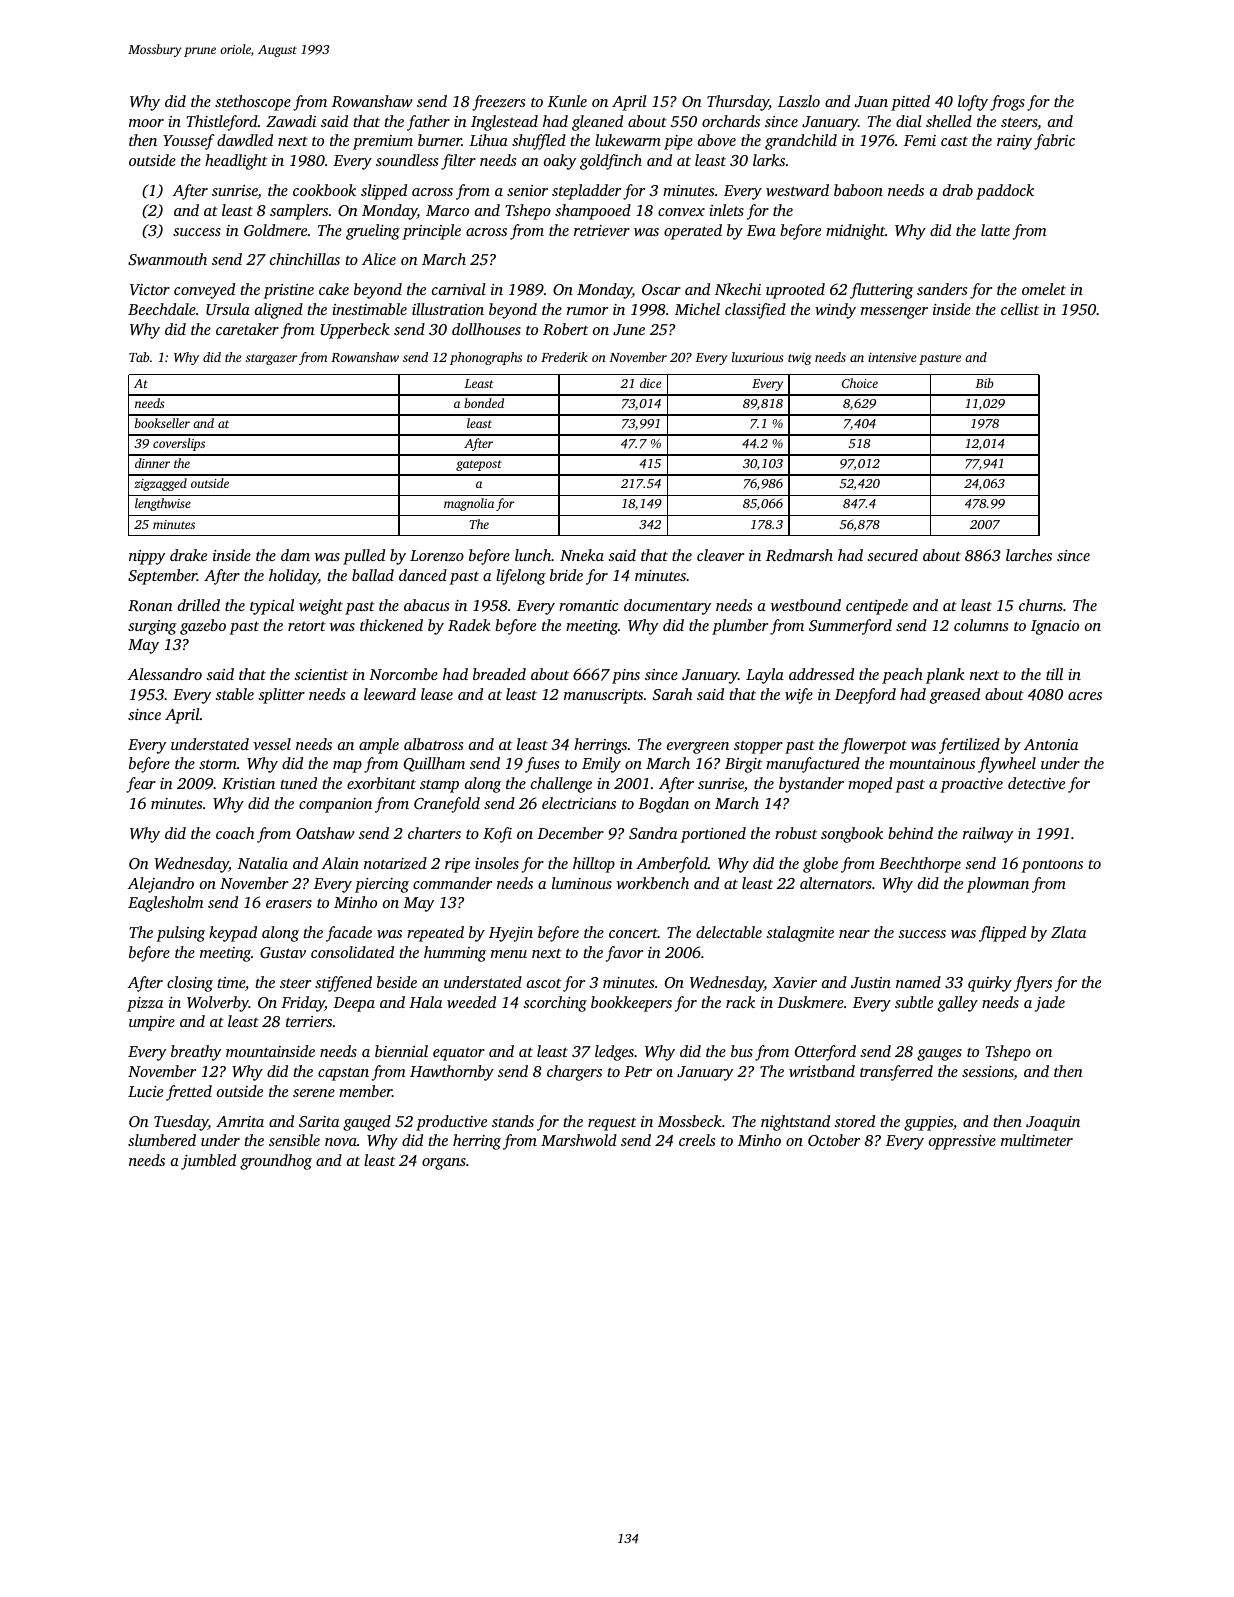  What do you see at coordinates (355, 331) in the document?
I see `Upperbeck` at bounding box center [355, 331].
